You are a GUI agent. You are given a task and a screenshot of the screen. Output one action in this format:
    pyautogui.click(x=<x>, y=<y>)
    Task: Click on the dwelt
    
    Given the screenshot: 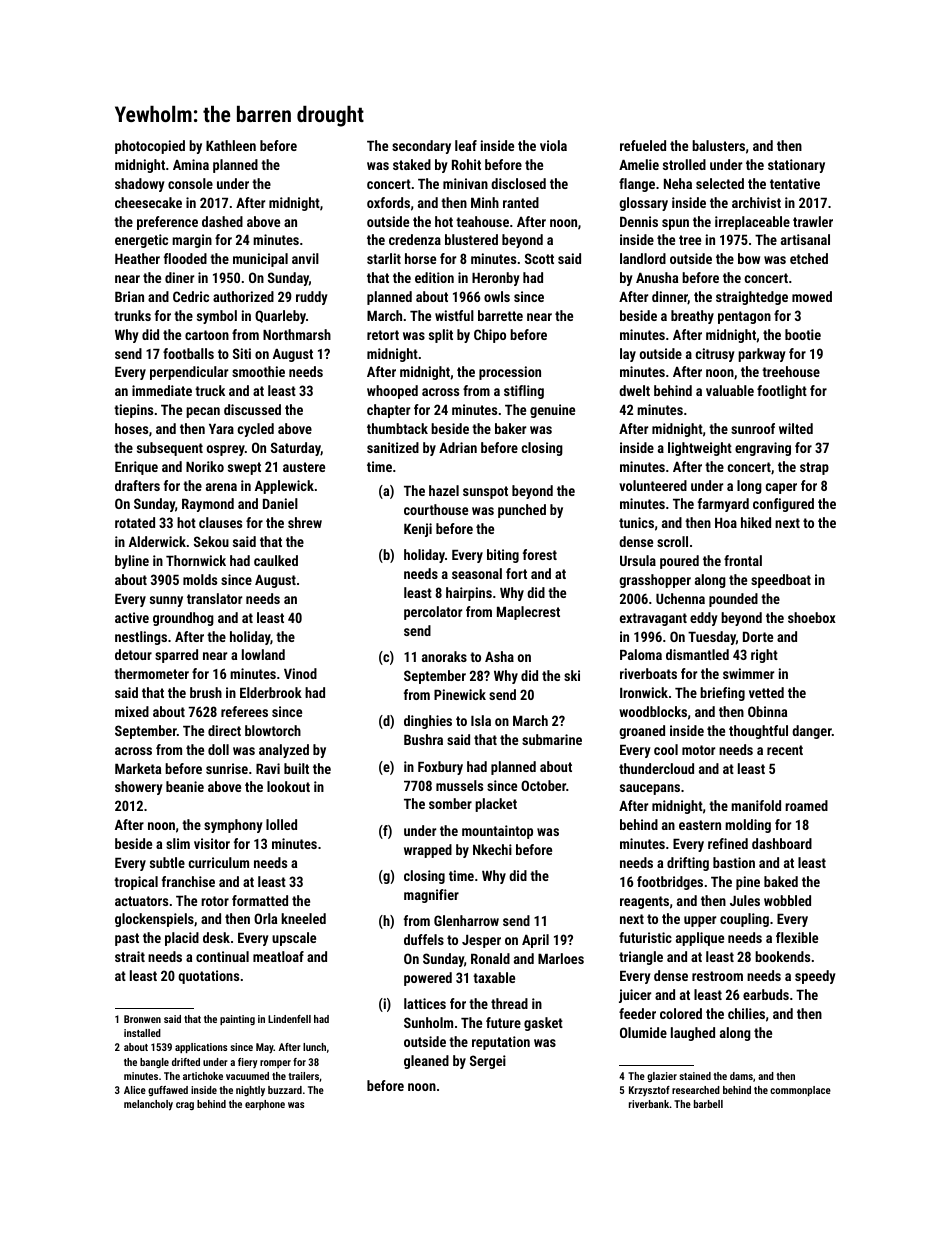 What is the action you would take?
    pyautogui.click(x=634, y=390)
